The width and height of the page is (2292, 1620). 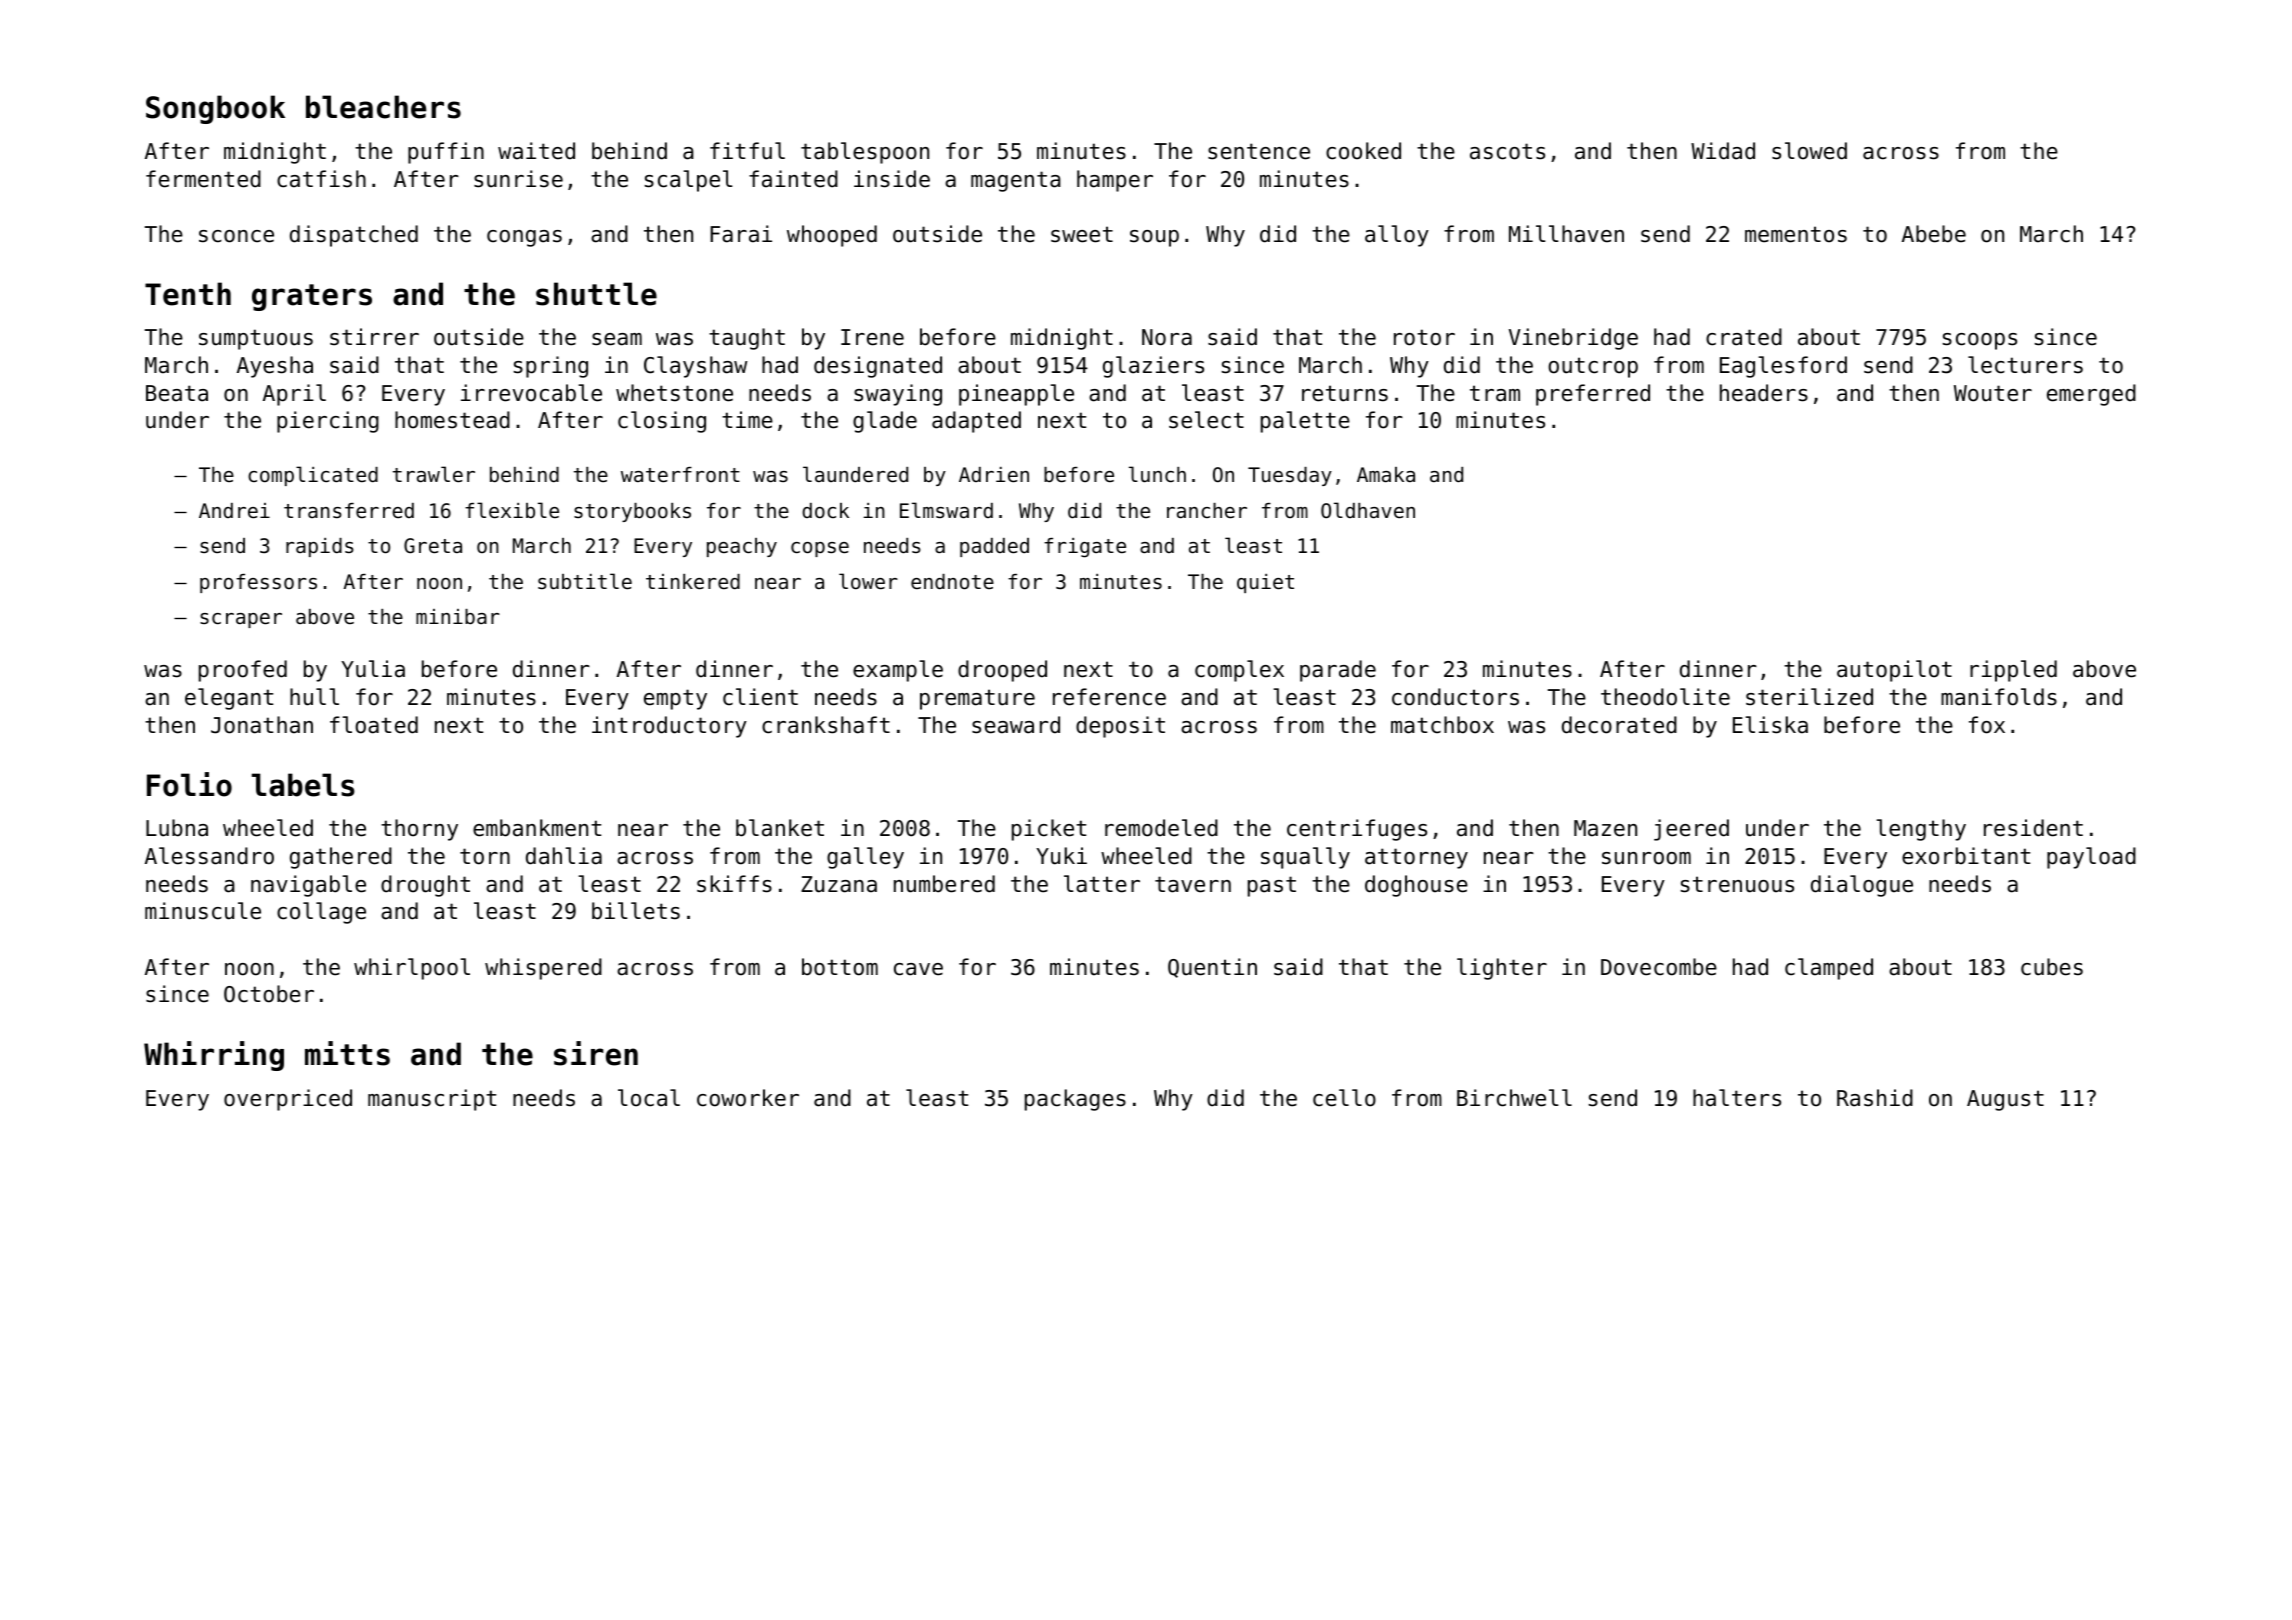 I want to click on emerged, so click(x=2091, y=395).
